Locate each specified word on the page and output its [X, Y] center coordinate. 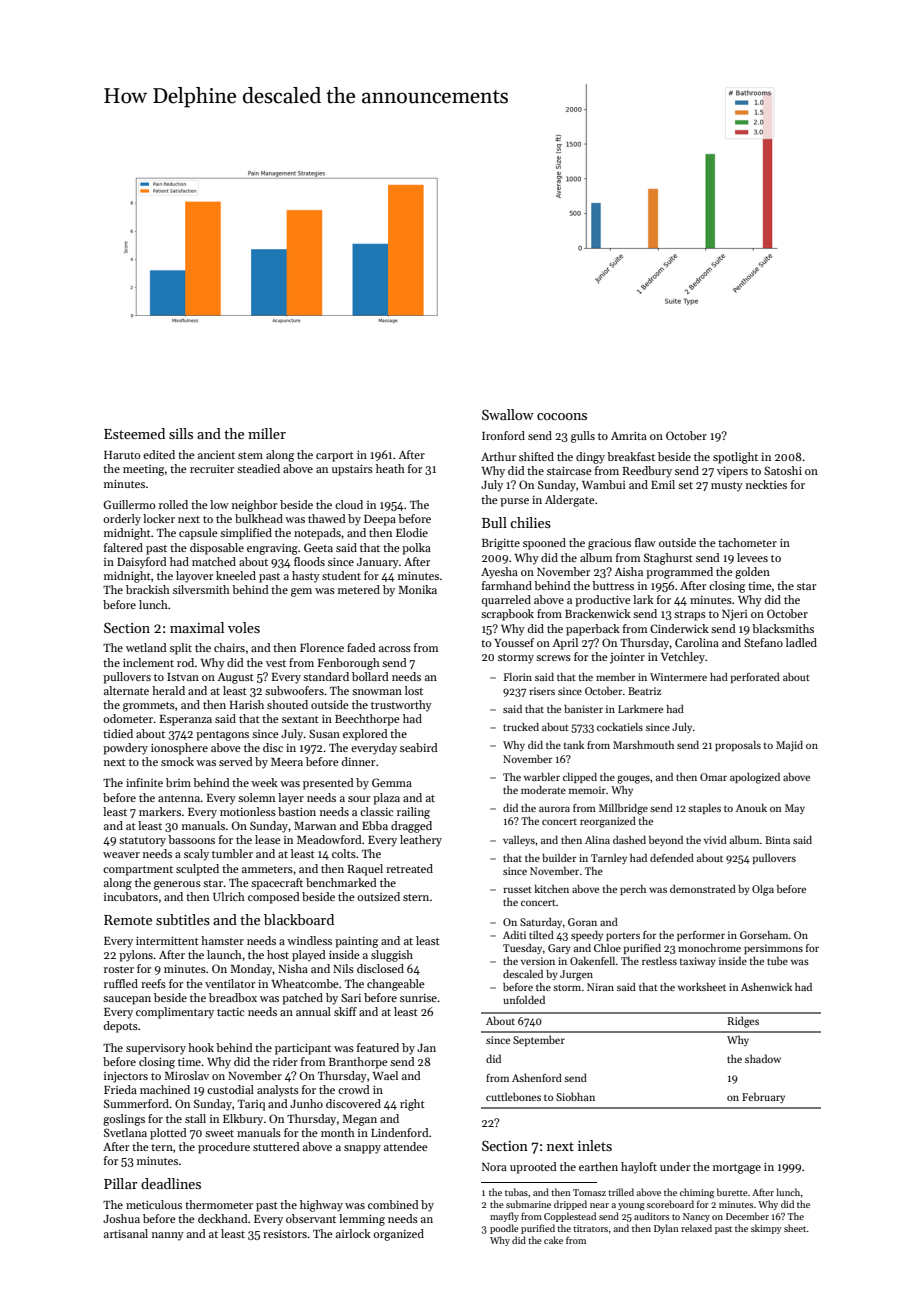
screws [553, 658]
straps [690, 616]
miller [267, 433]
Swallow [508, 414]
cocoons [562, 416]
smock [177, 761]
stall [195, 1118]
